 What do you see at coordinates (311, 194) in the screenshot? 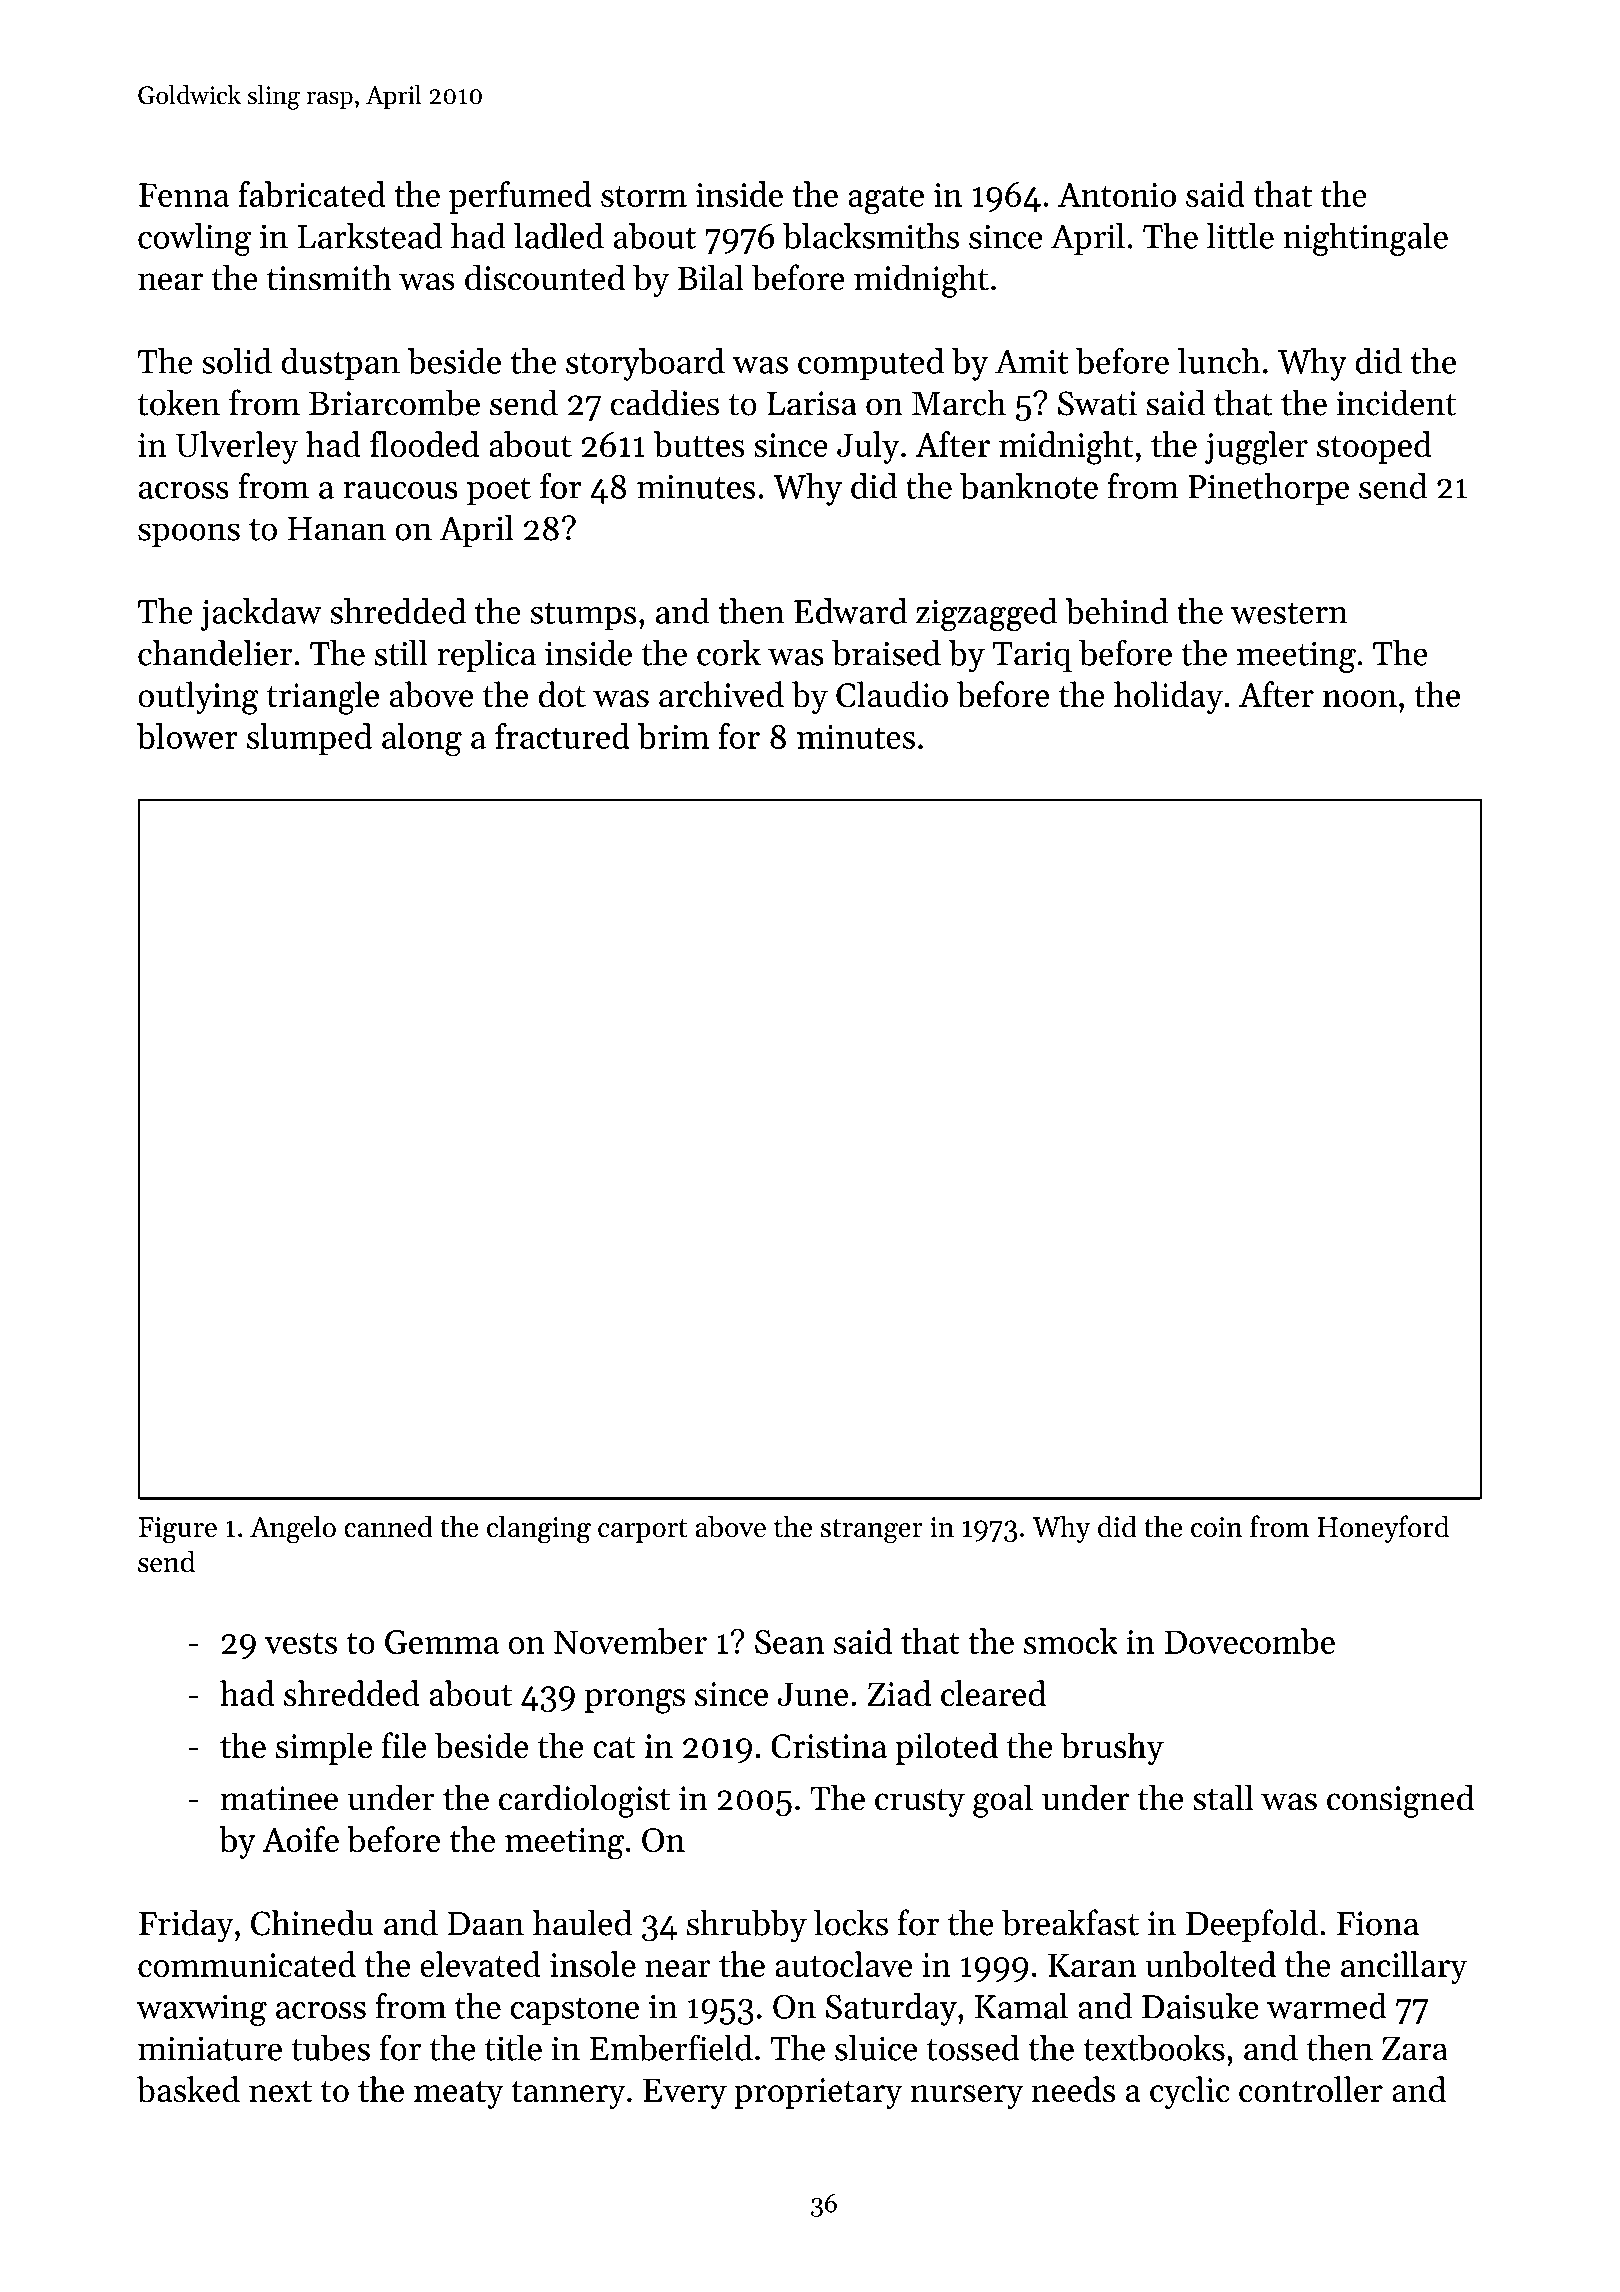
I see `fabricated` at bounding box center [311, 194].
